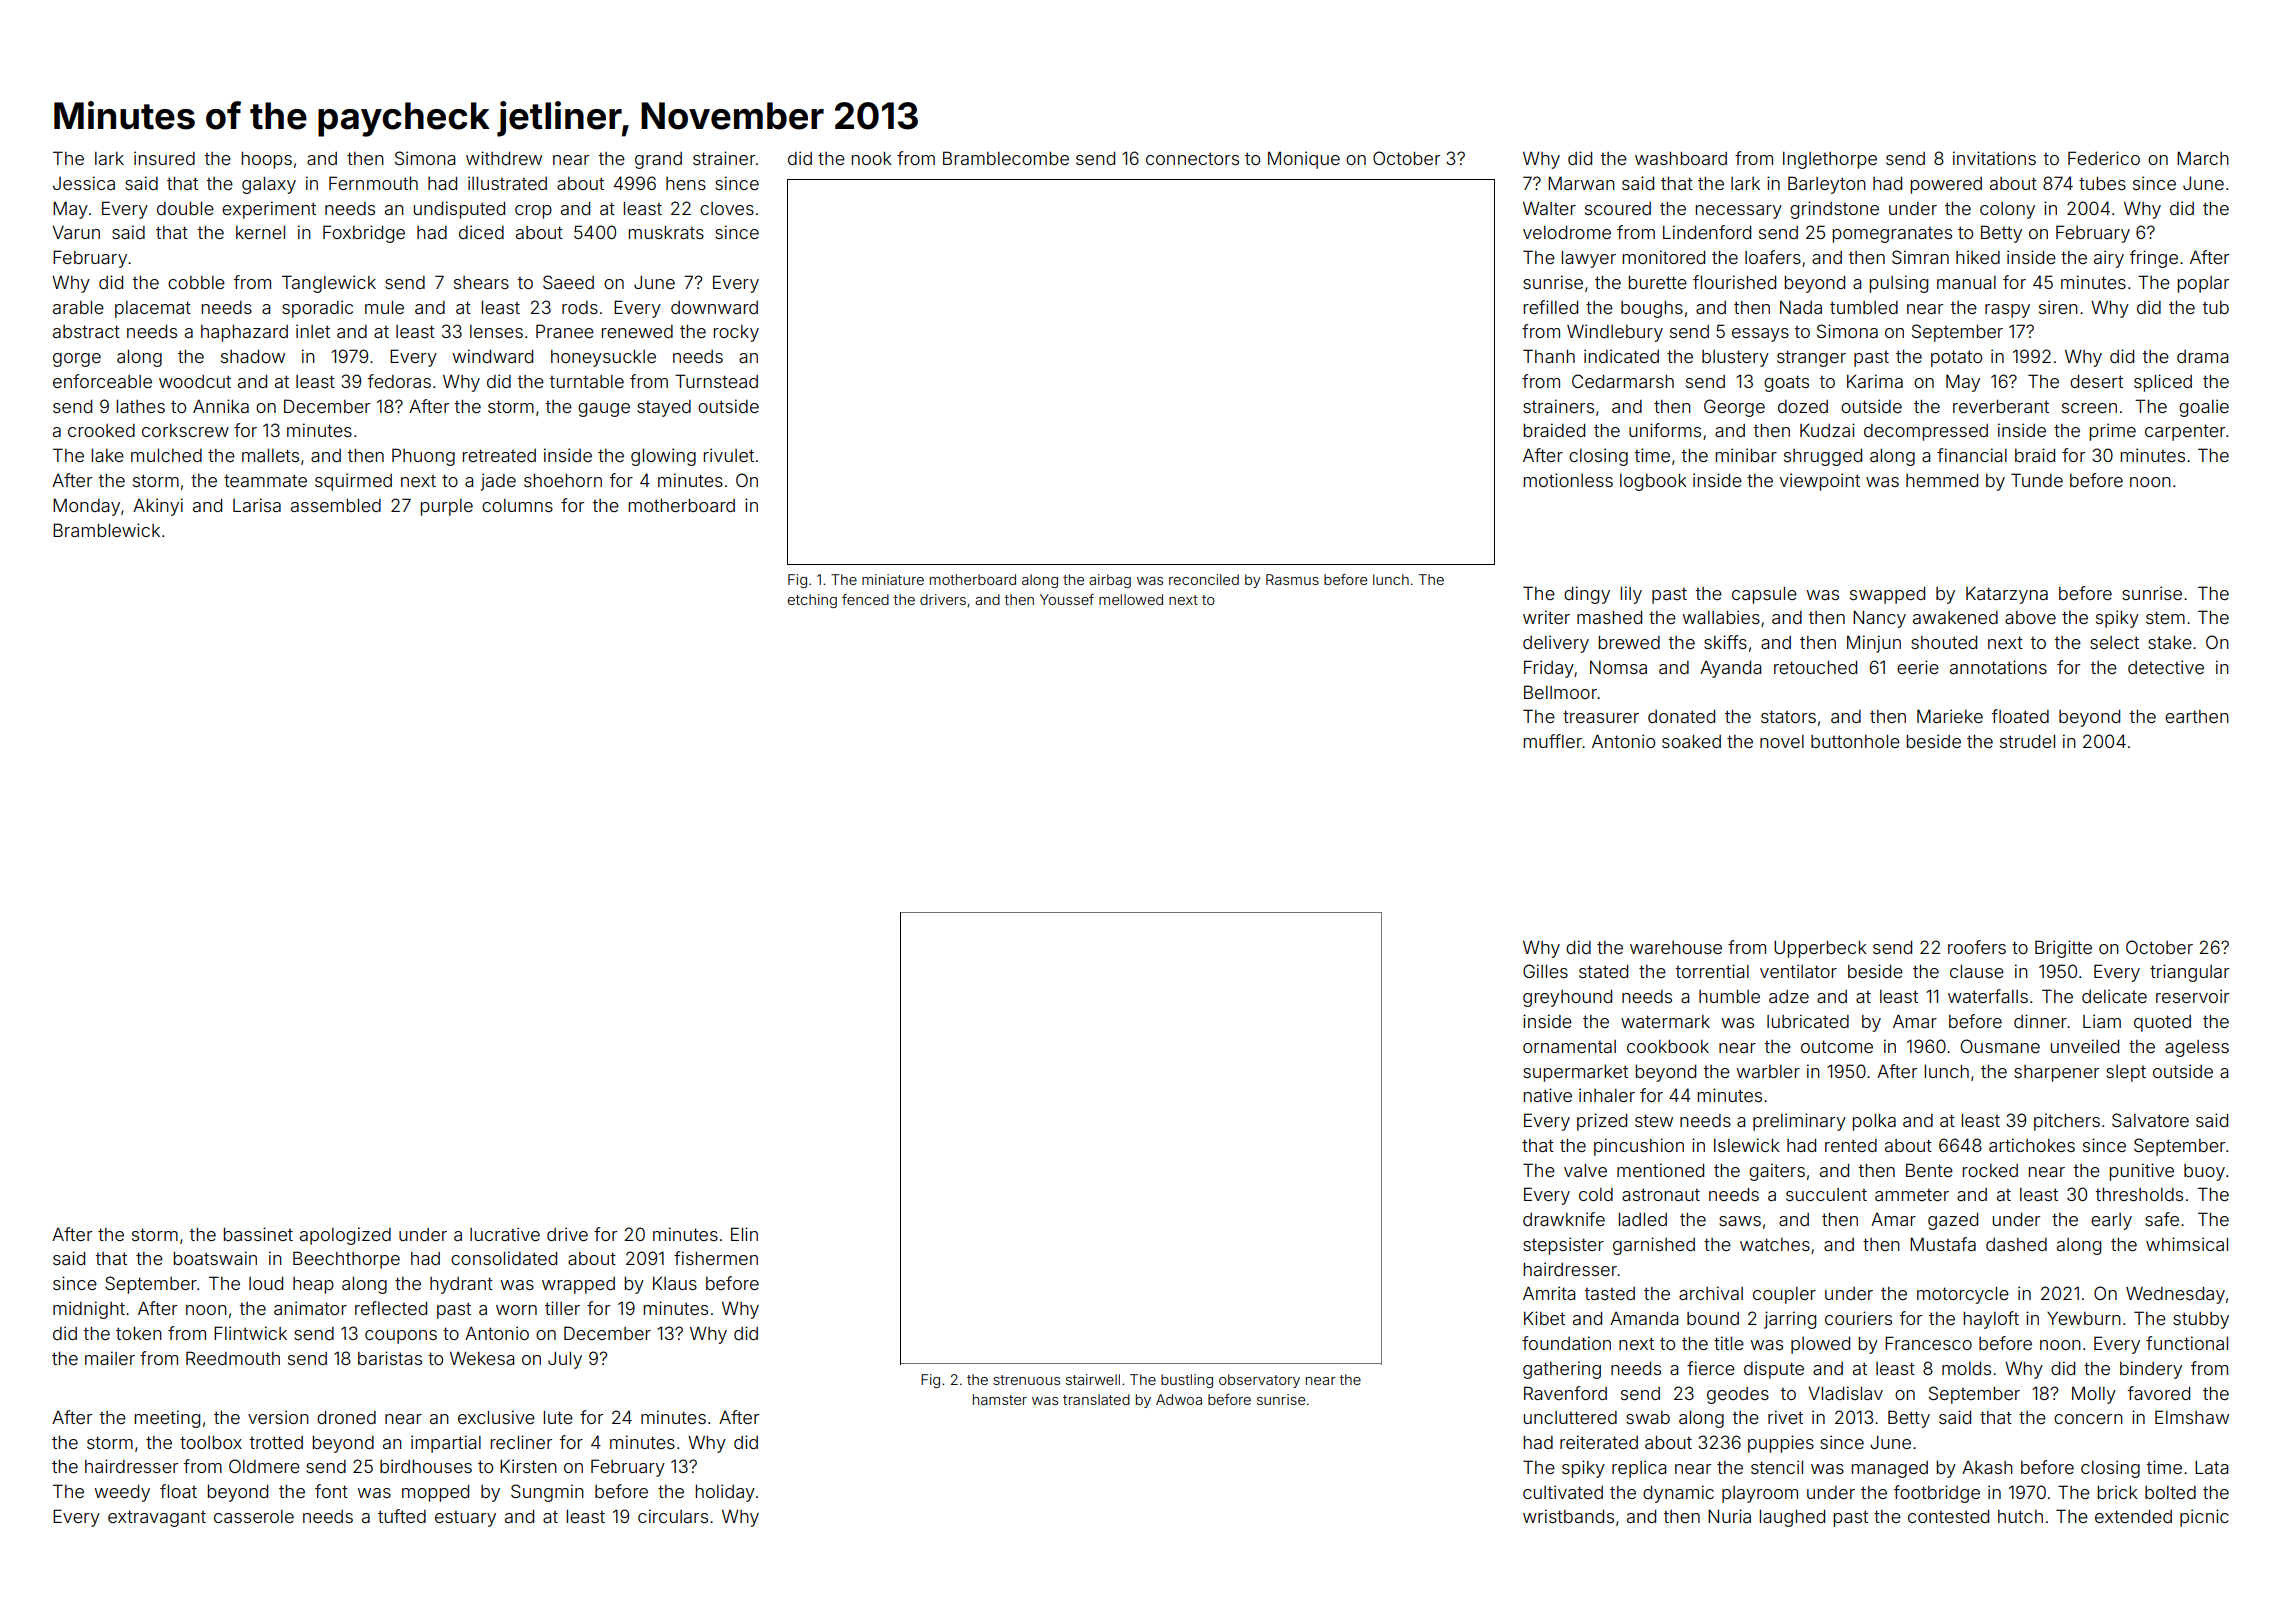  I want to click on cultivated, so click(1563, 1492).
